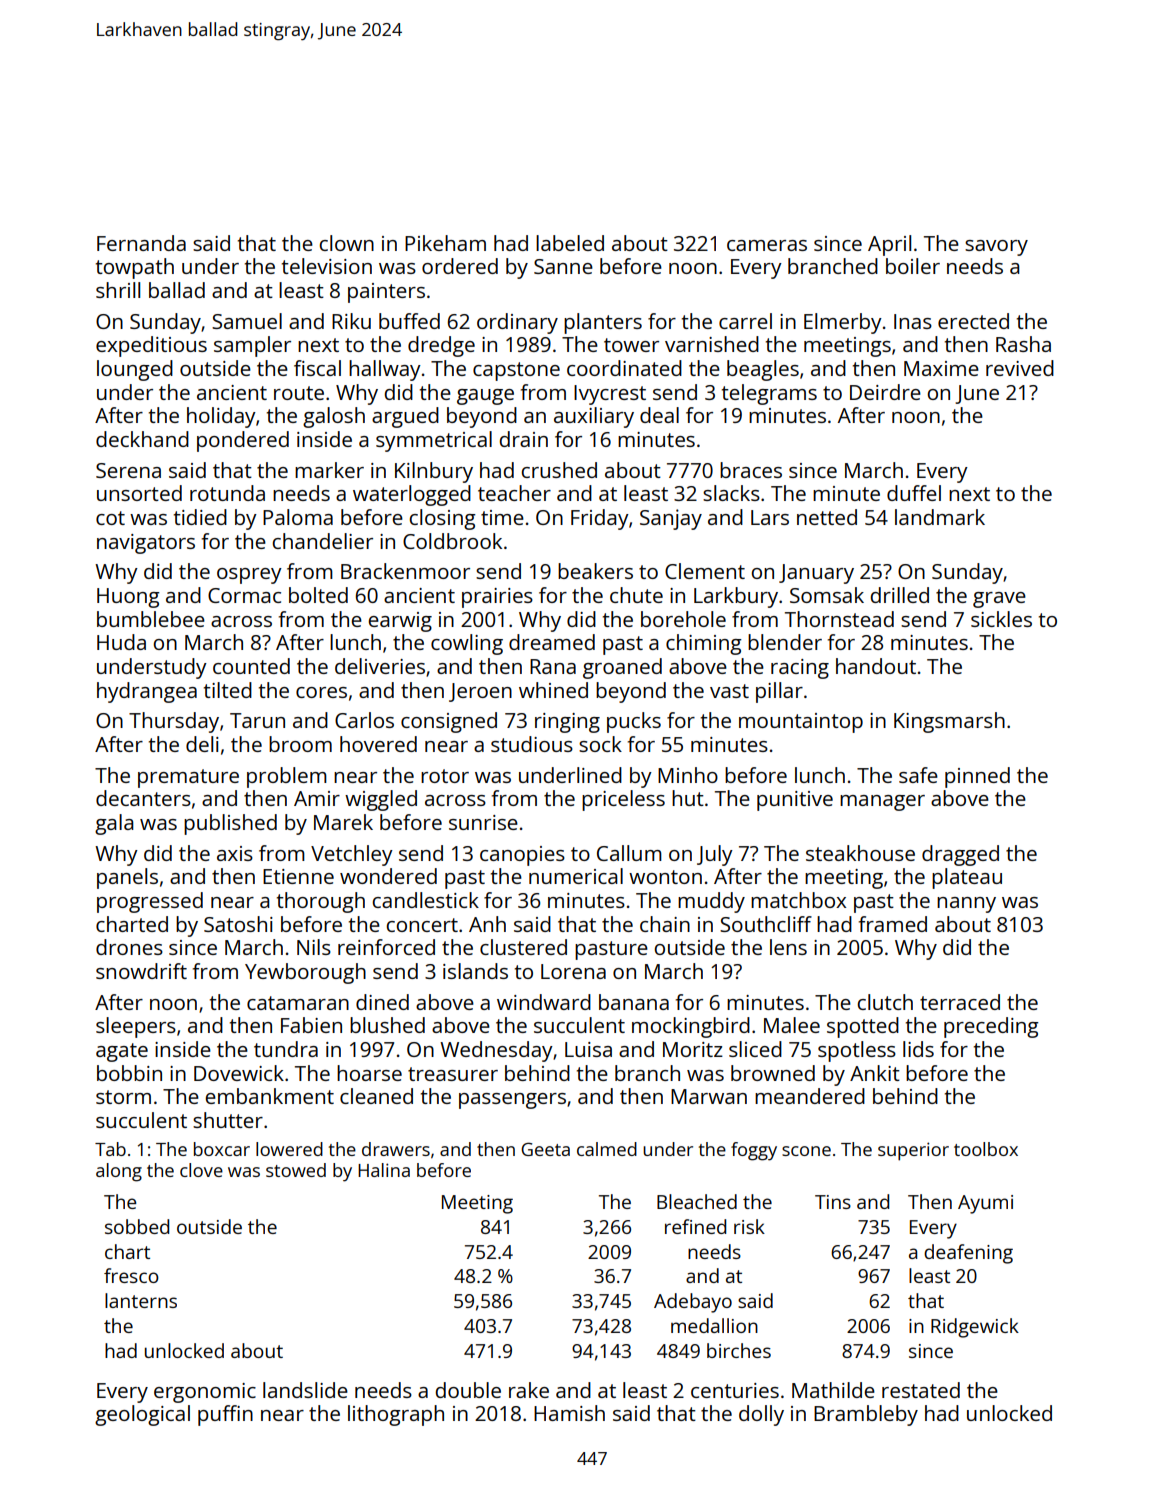 The image size is (1154, 1493). What do you see at coordinates (913, 1151) in the document?
I see `superior` at bounding box center [913, 1151].
